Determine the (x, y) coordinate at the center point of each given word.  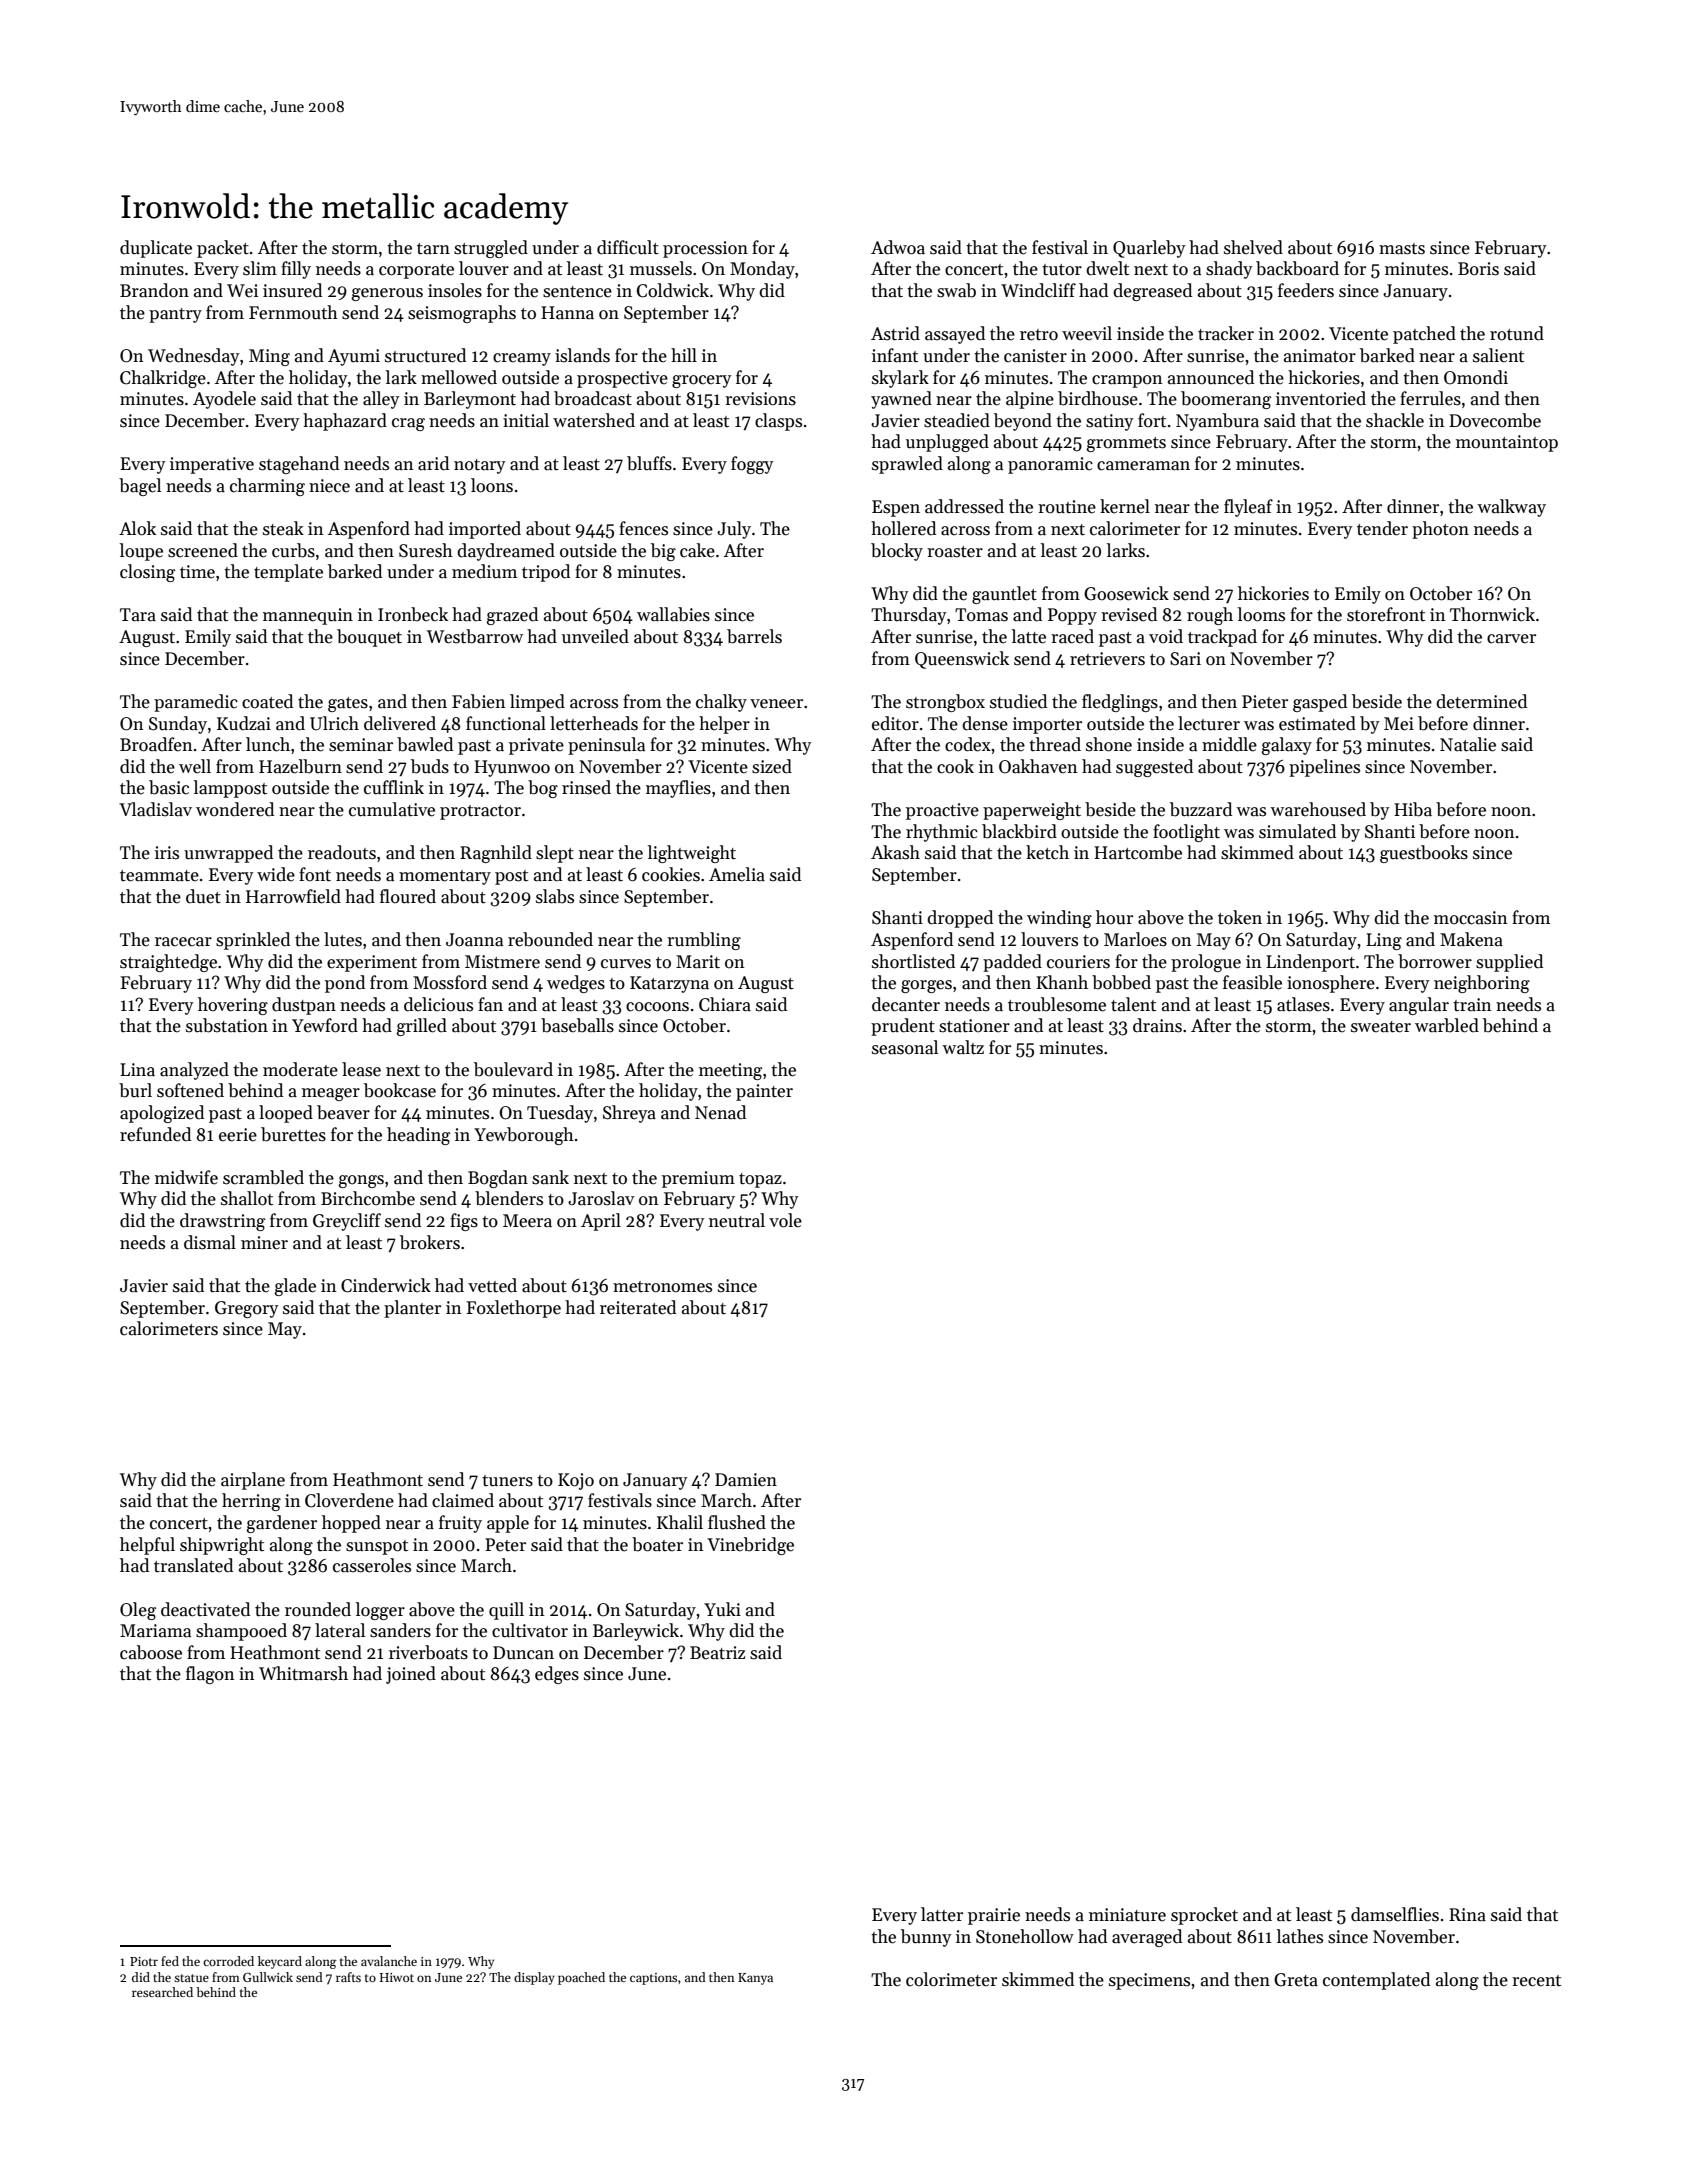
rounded (318, 1609)
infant (895, 355)
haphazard (345, 422)
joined (411, 1675)
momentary (445, 877)
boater (657, 1544)
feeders (1306, 290)
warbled (1447, 1025)
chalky (721, 703)
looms (1261, 614)
